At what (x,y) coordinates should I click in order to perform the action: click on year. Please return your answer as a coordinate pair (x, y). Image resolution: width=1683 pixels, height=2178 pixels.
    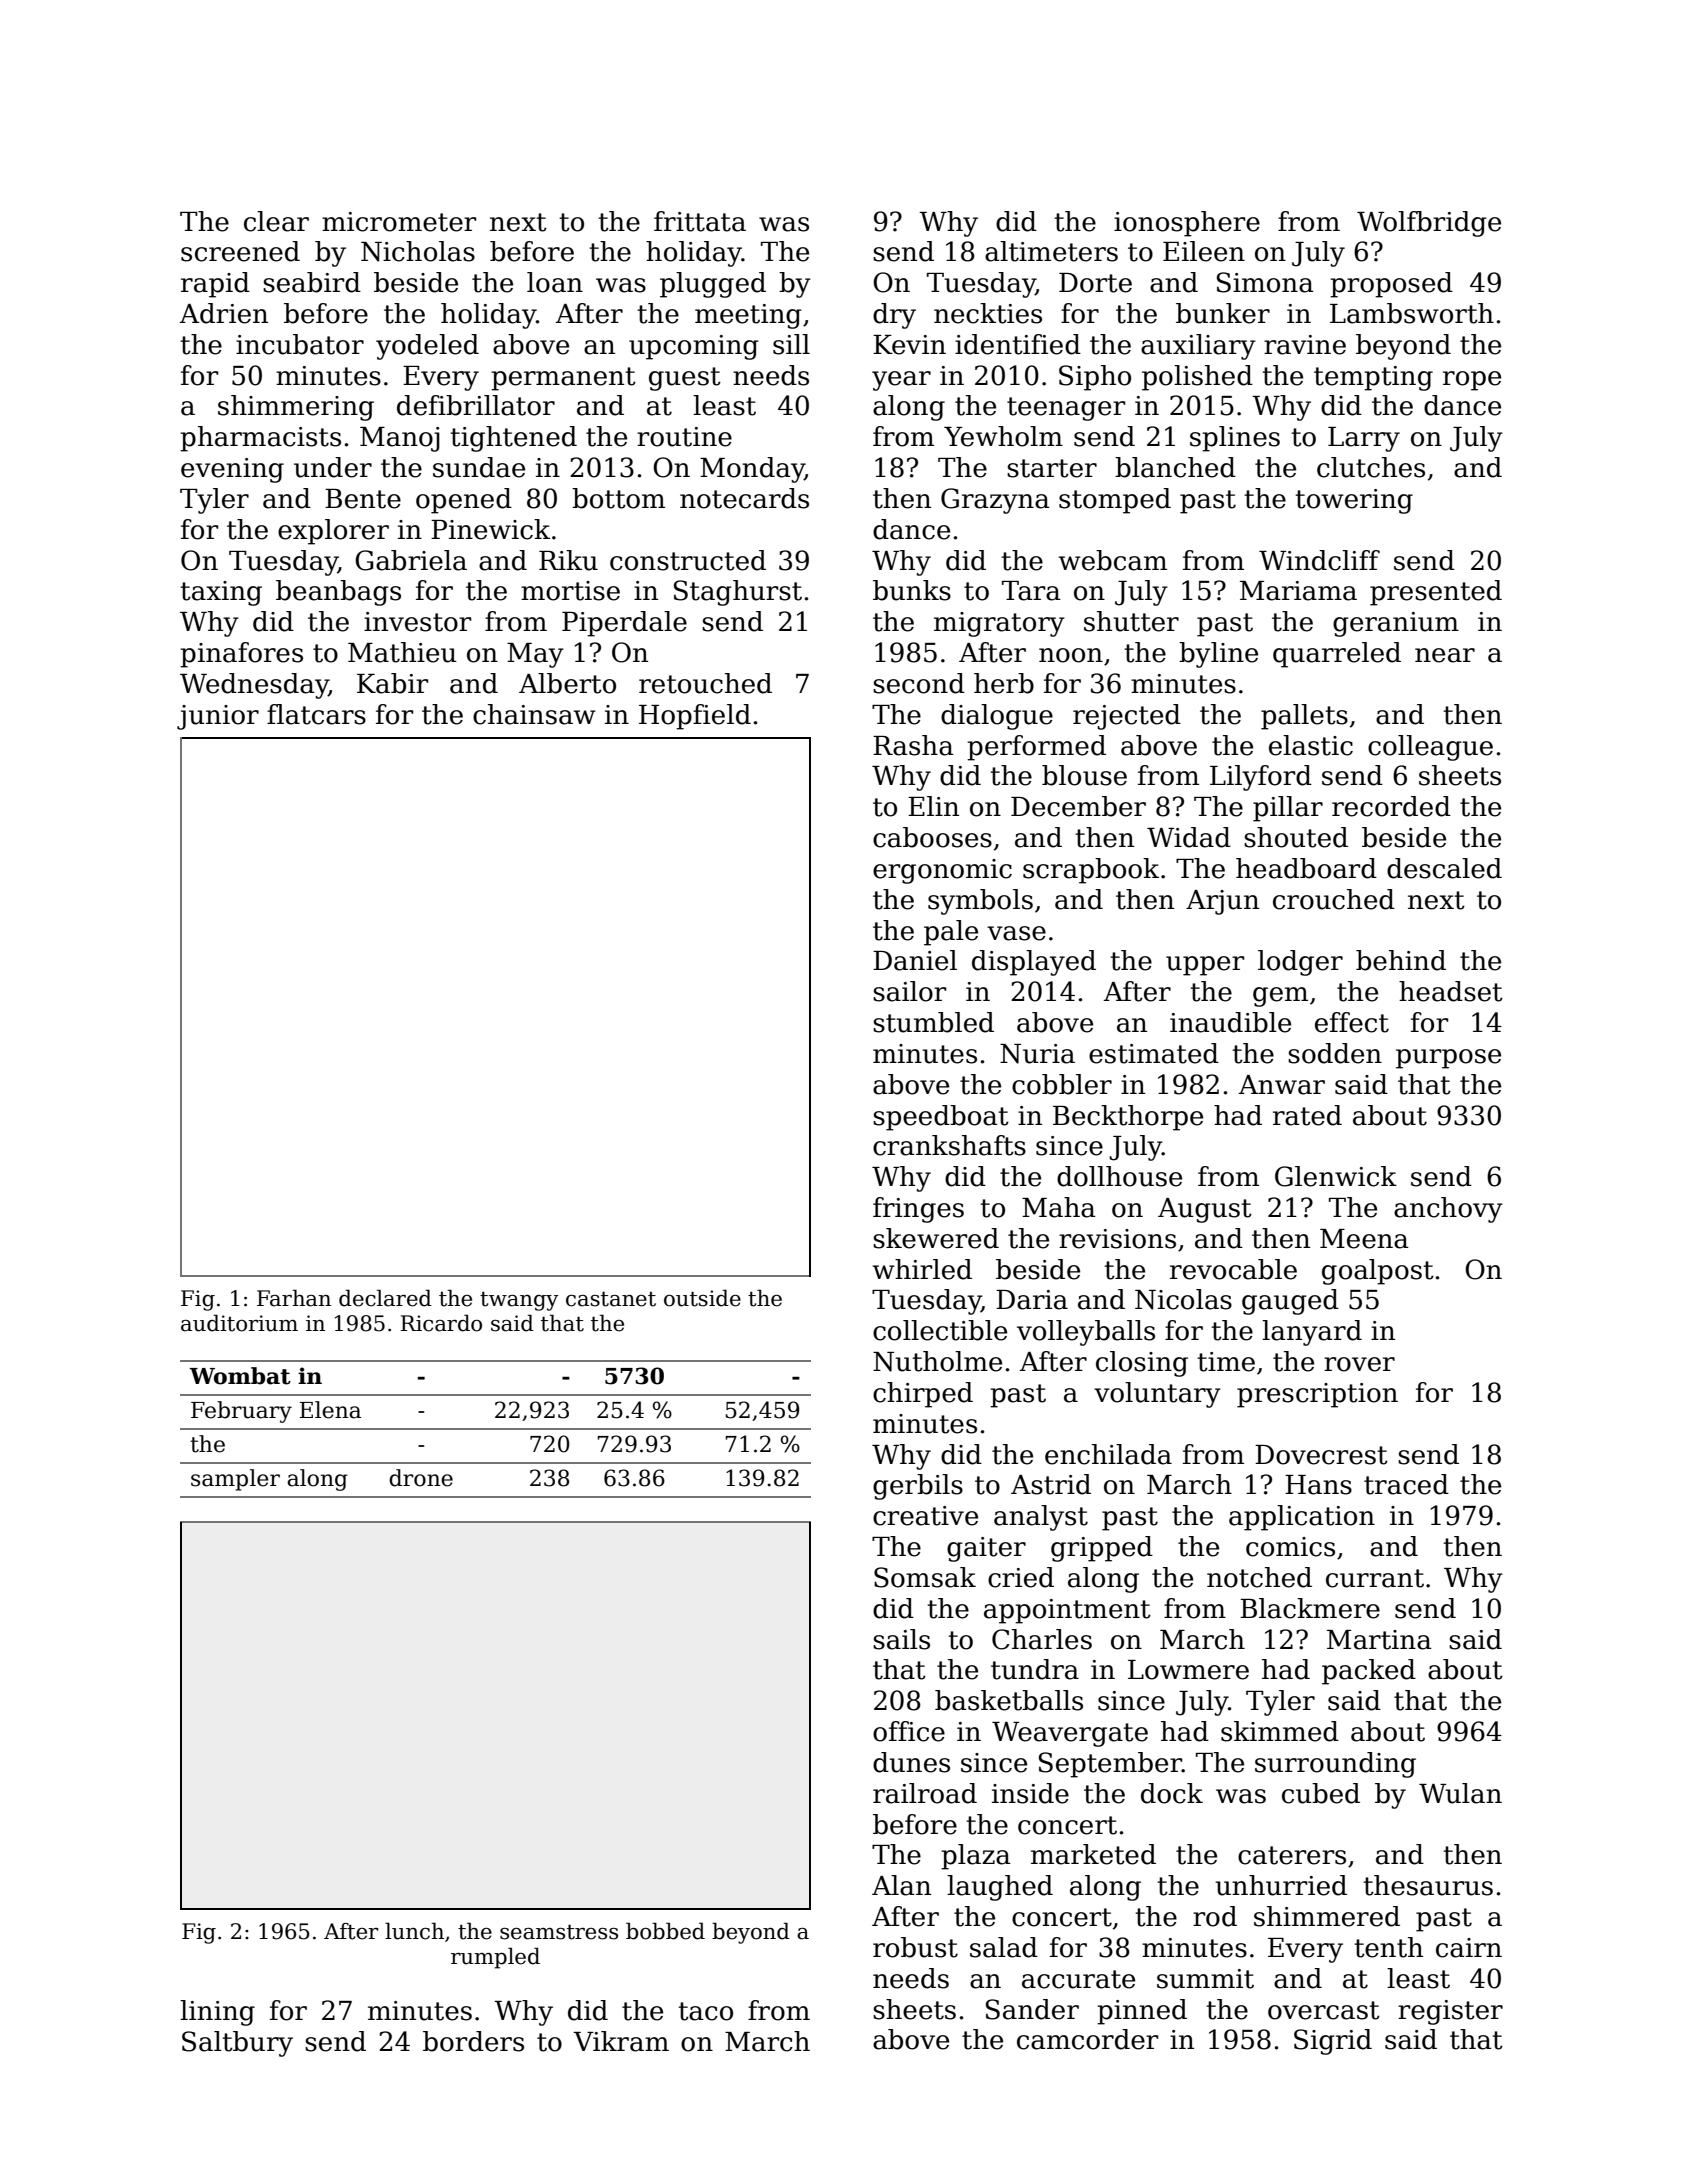
    Looking at the image, I should click on (901, 381).
